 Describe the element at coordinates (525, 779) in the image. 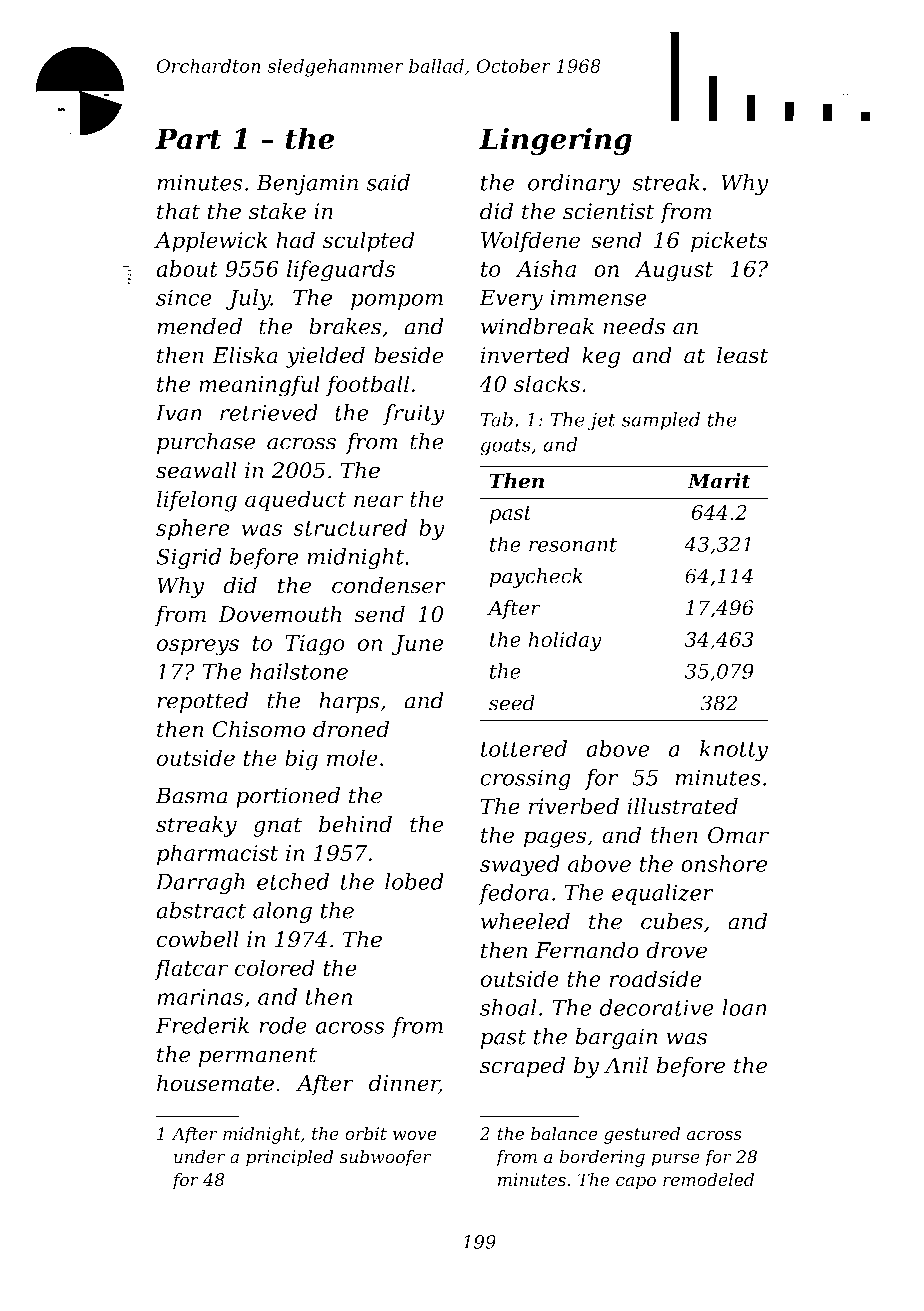

I see `crossing` at that location.
